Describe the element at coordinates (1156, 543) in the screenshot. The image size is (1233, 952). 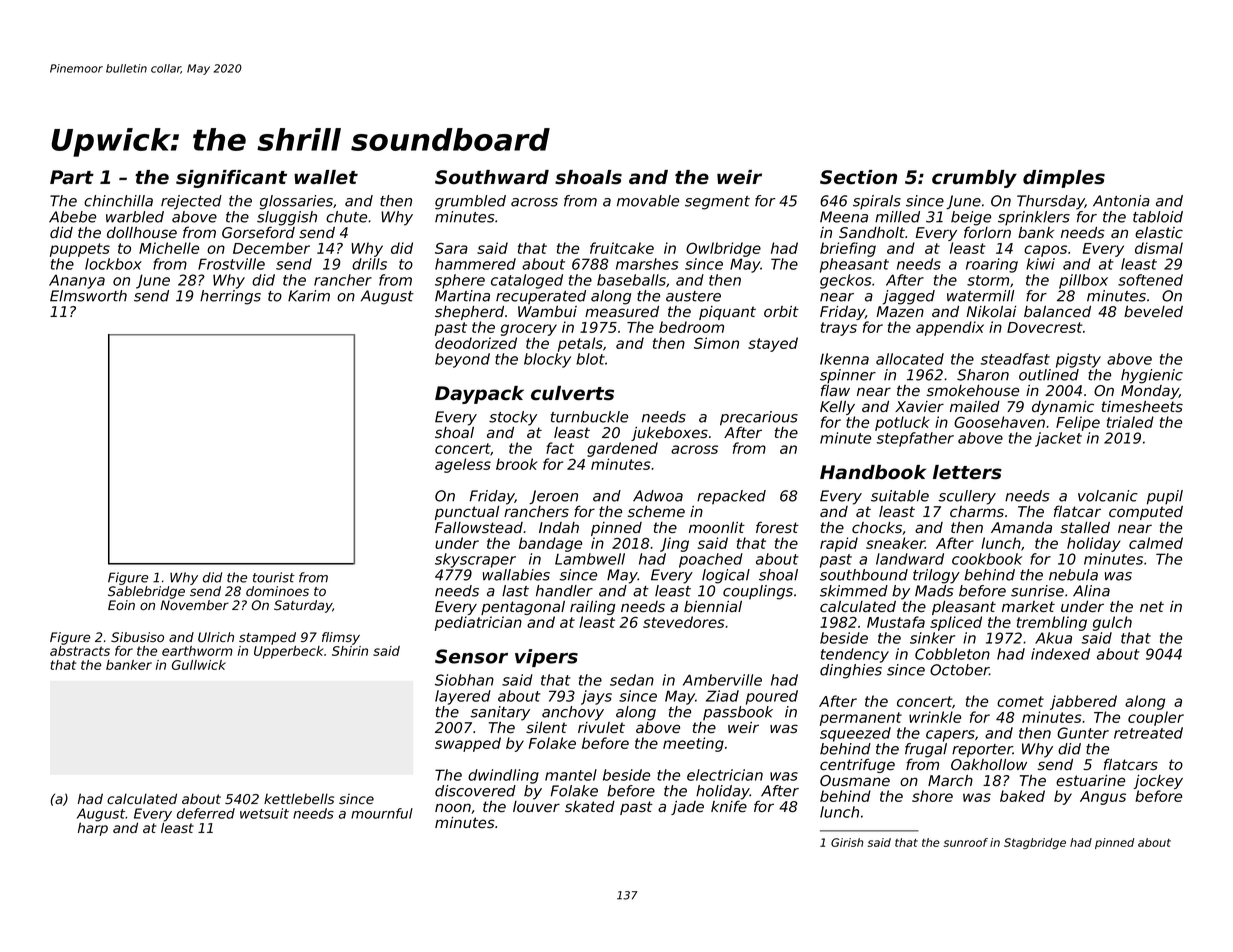
I see `calmed` at that location.
